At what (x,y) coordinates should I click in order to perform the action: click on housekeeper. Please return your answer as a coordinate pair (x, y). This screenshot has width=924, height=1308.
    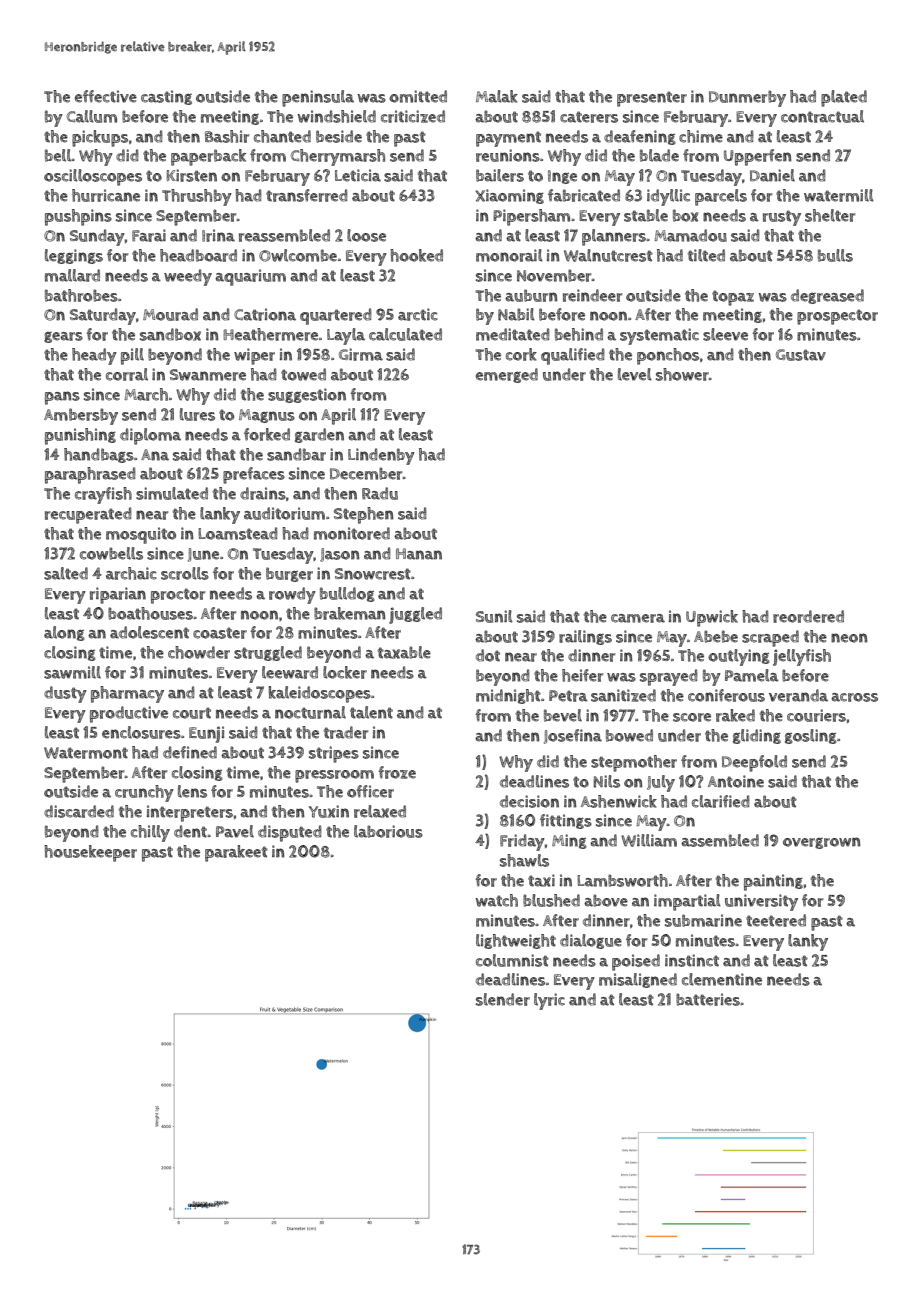
    Looking at the image, I should click on (90, 853).
